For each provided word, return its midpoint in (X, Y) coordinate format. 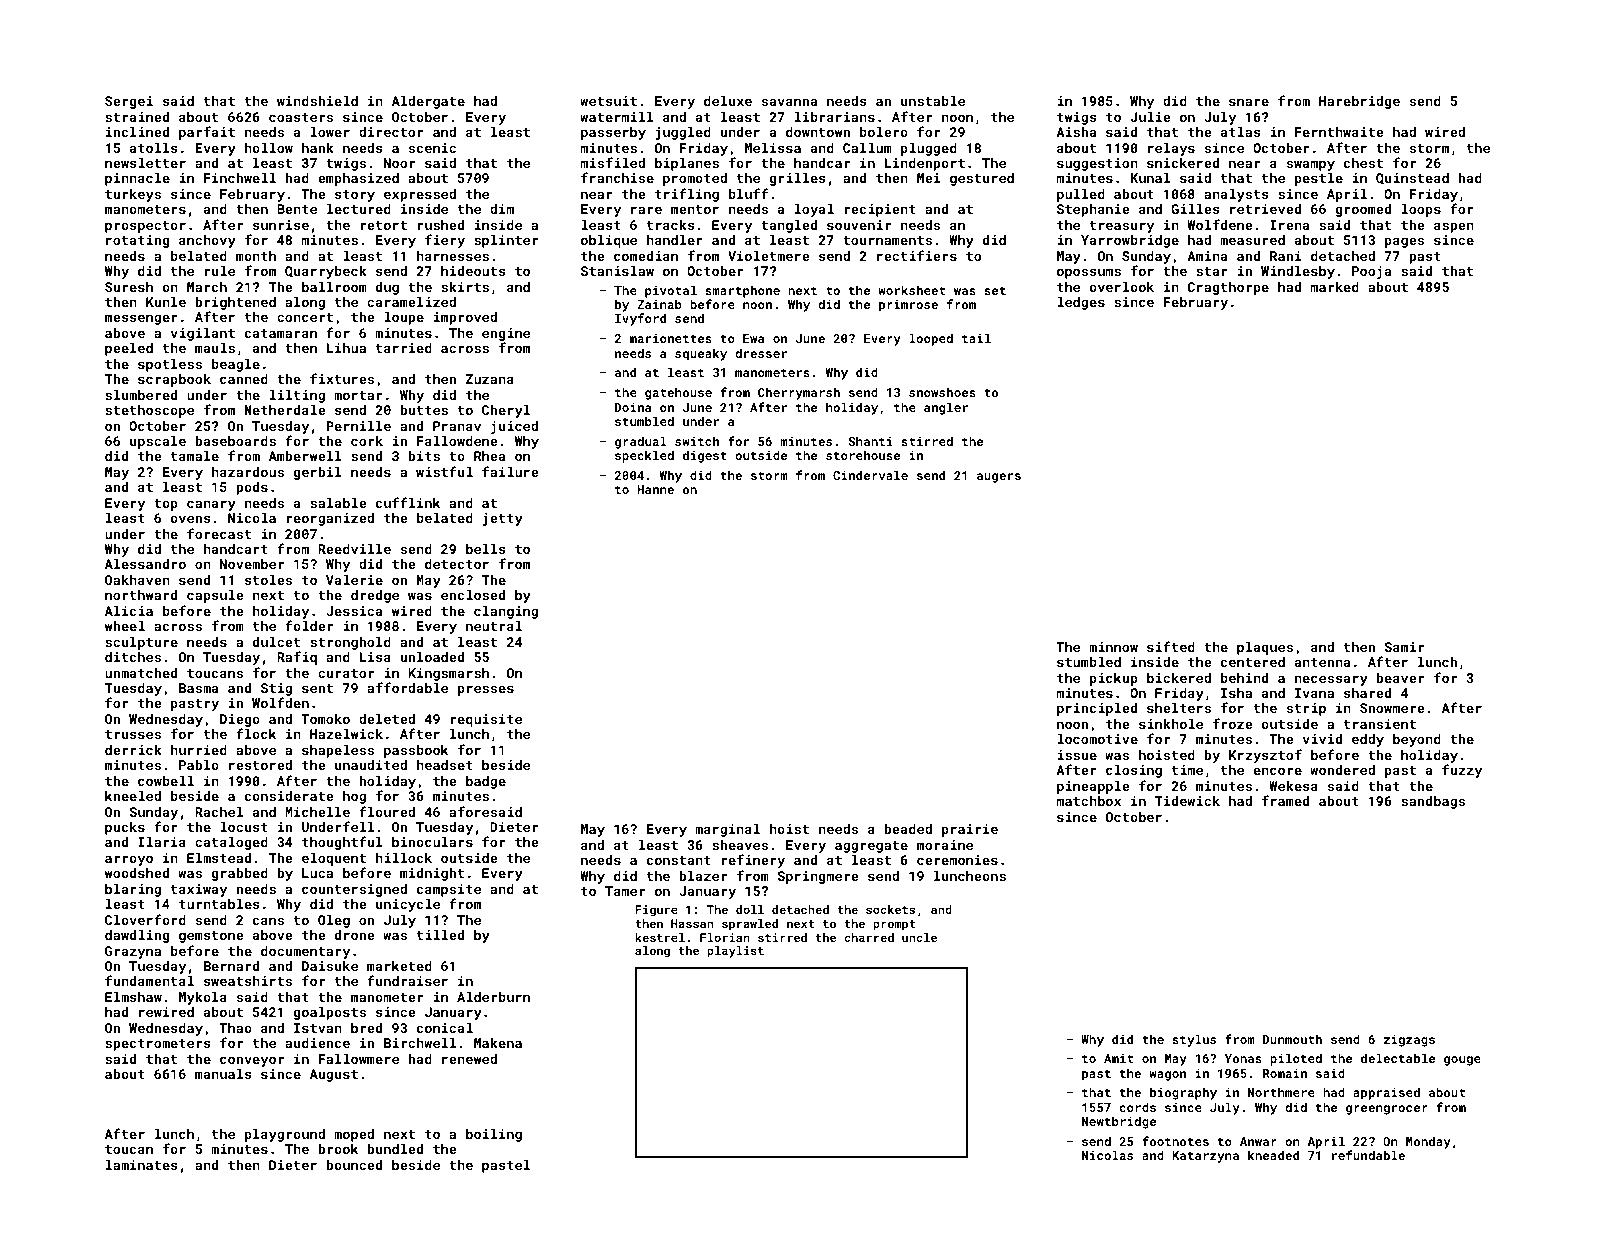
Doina (633, 407)
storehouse (863, 455)
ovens (190, 519)
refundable (1368, 1155)
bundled (395, 1149)
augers (999, 478)
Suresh (129, 287)
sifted (1171, 646)
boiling (494, 1135)
